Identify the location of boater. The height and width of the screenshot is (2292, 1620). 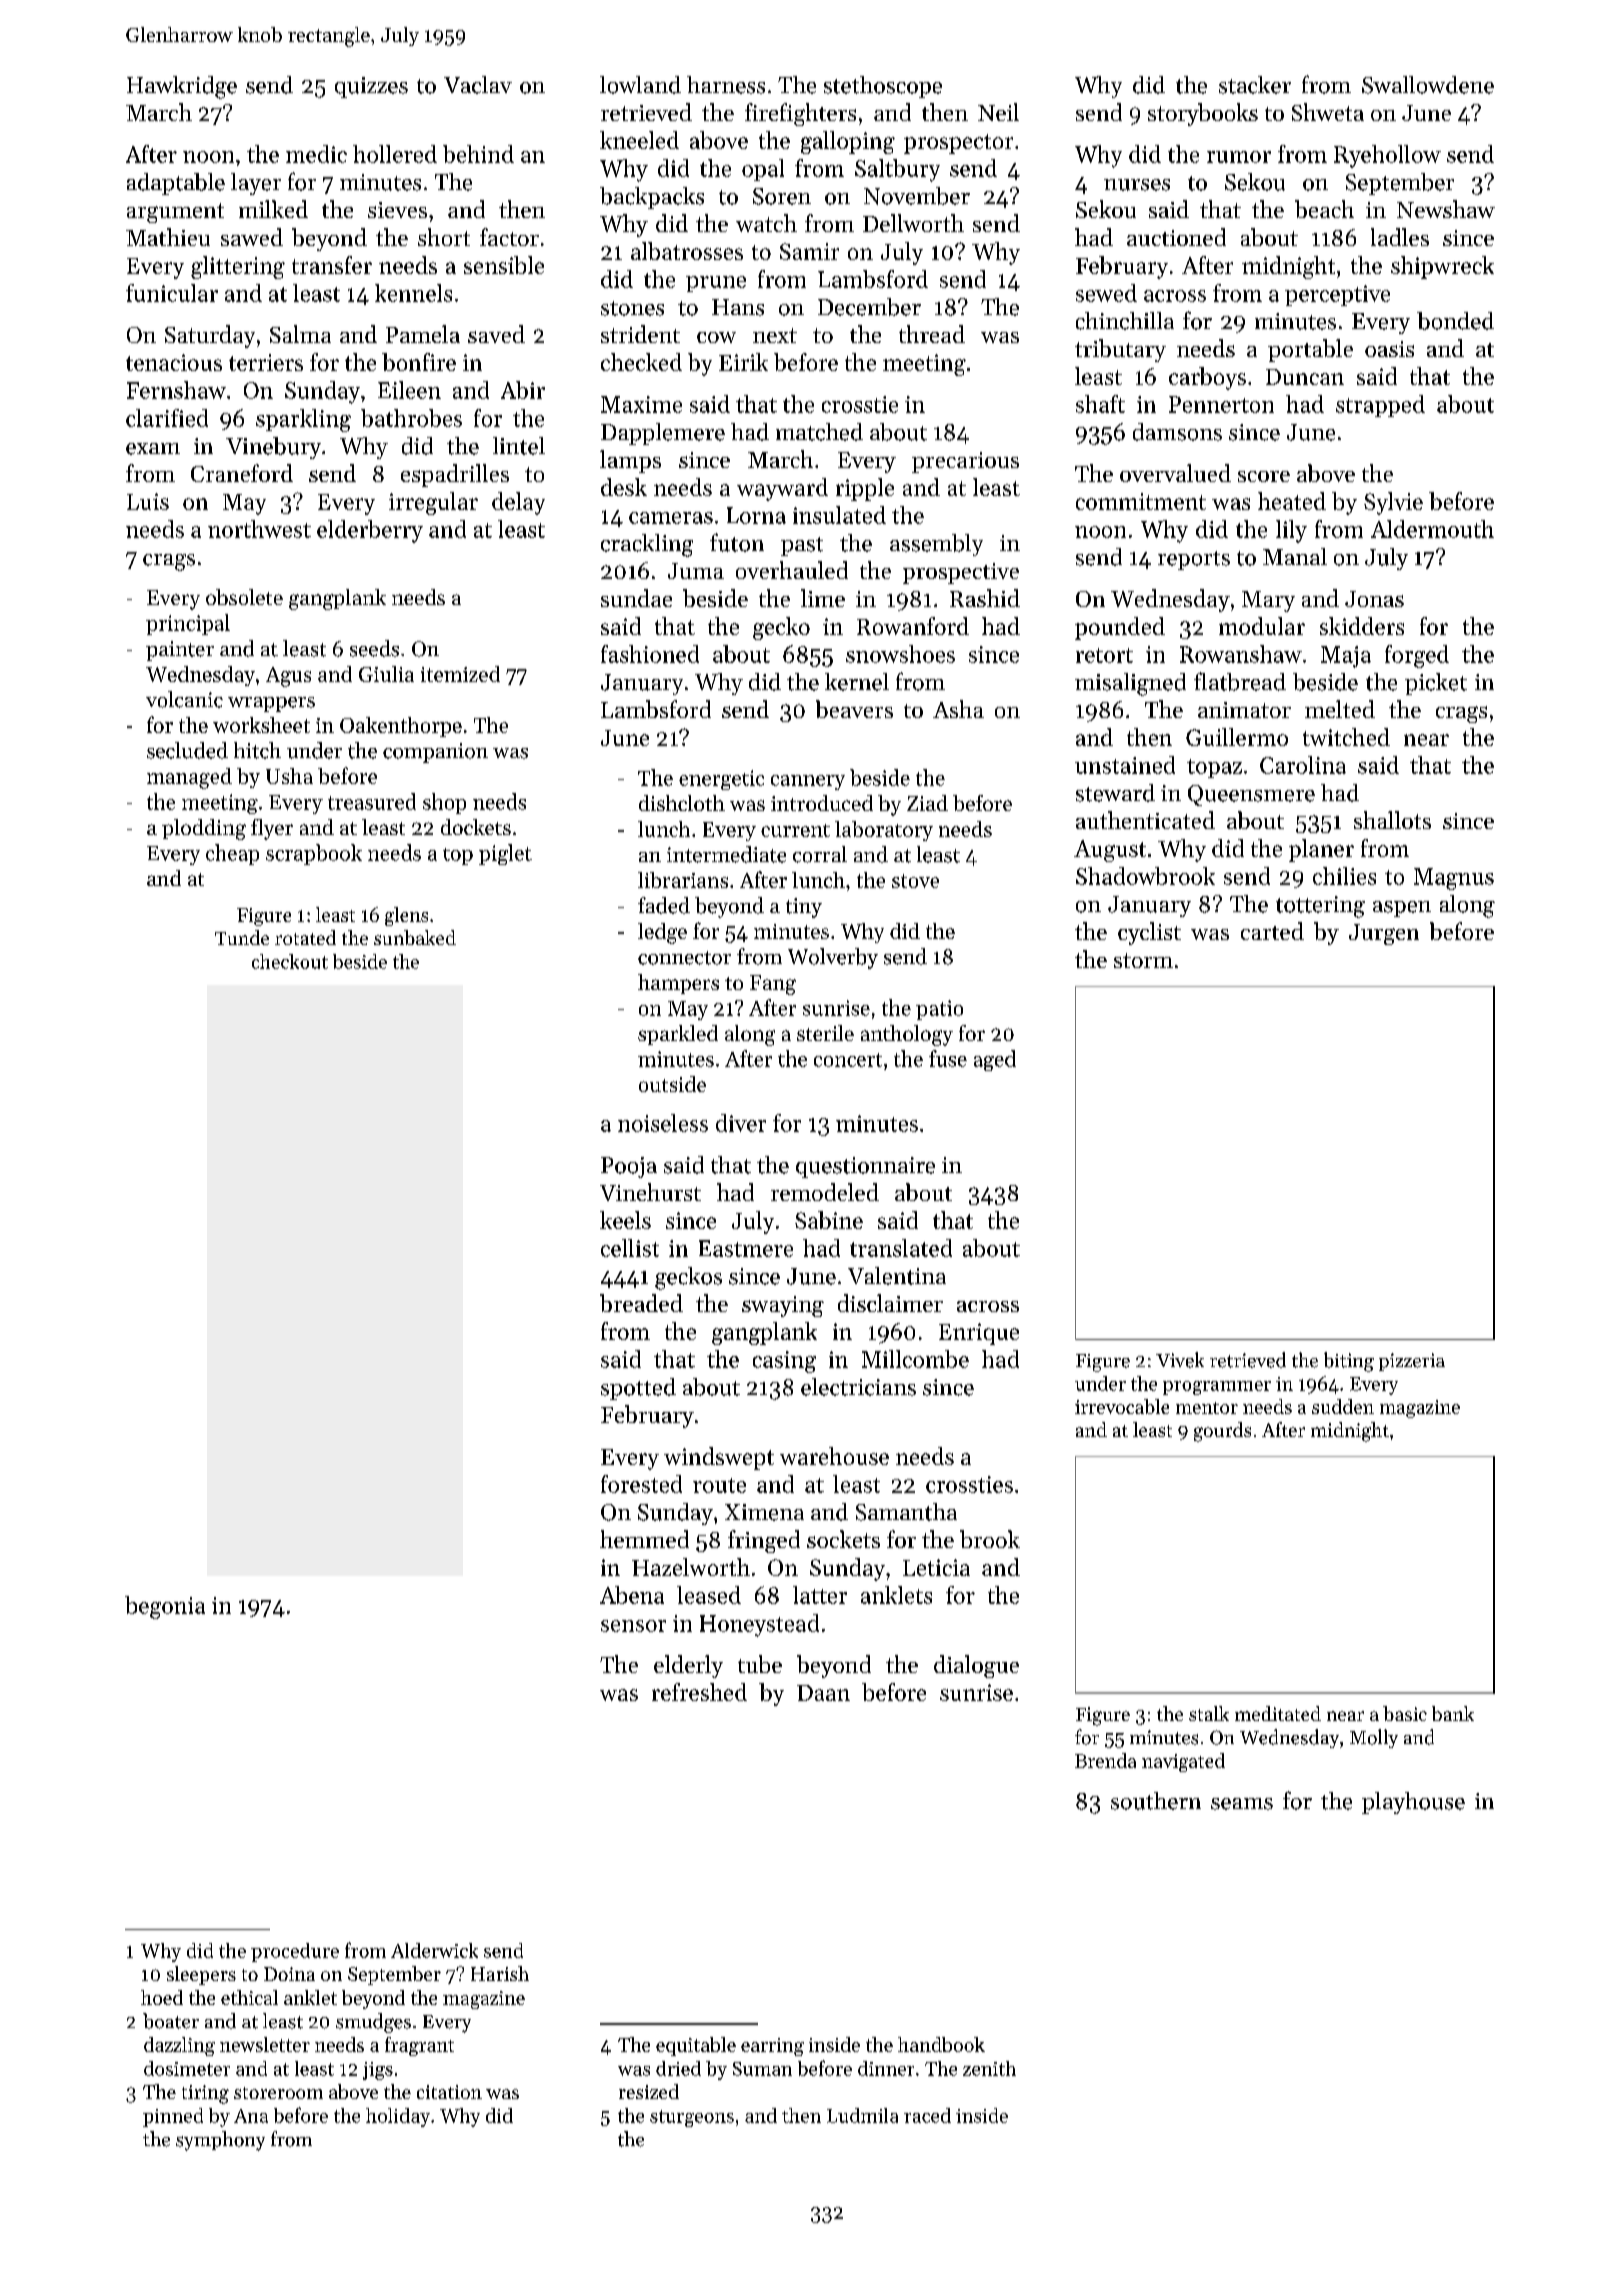
(171, 2021).
